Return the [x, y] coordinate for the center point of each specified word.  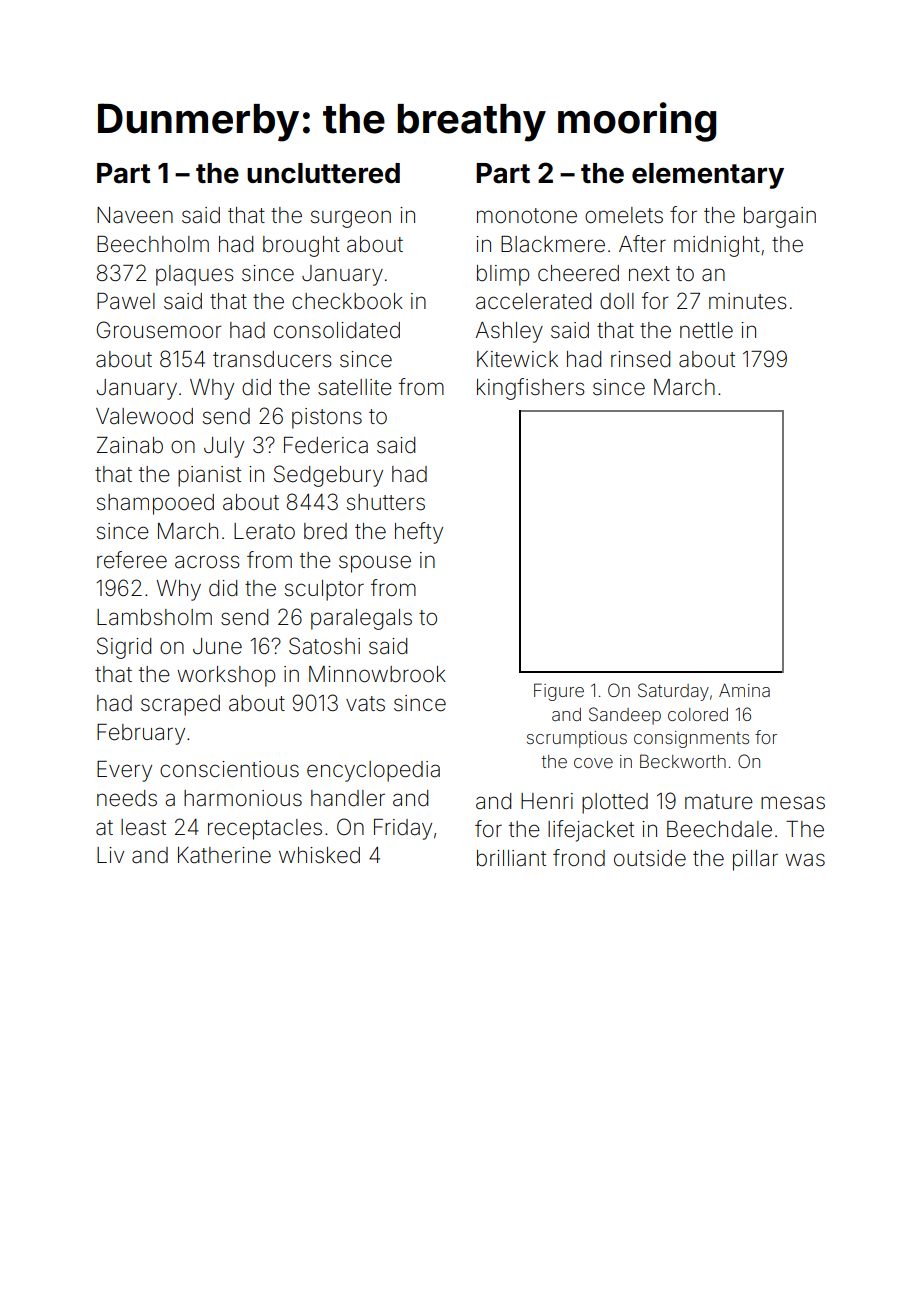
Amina [744, 690]
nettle [706, 330]
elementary [708, 176]
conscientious [229, 769]
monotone [527, 216]
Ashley [509, 332]
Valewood [144, 416]
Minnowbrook [377, 674]
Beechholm [153, 244]
